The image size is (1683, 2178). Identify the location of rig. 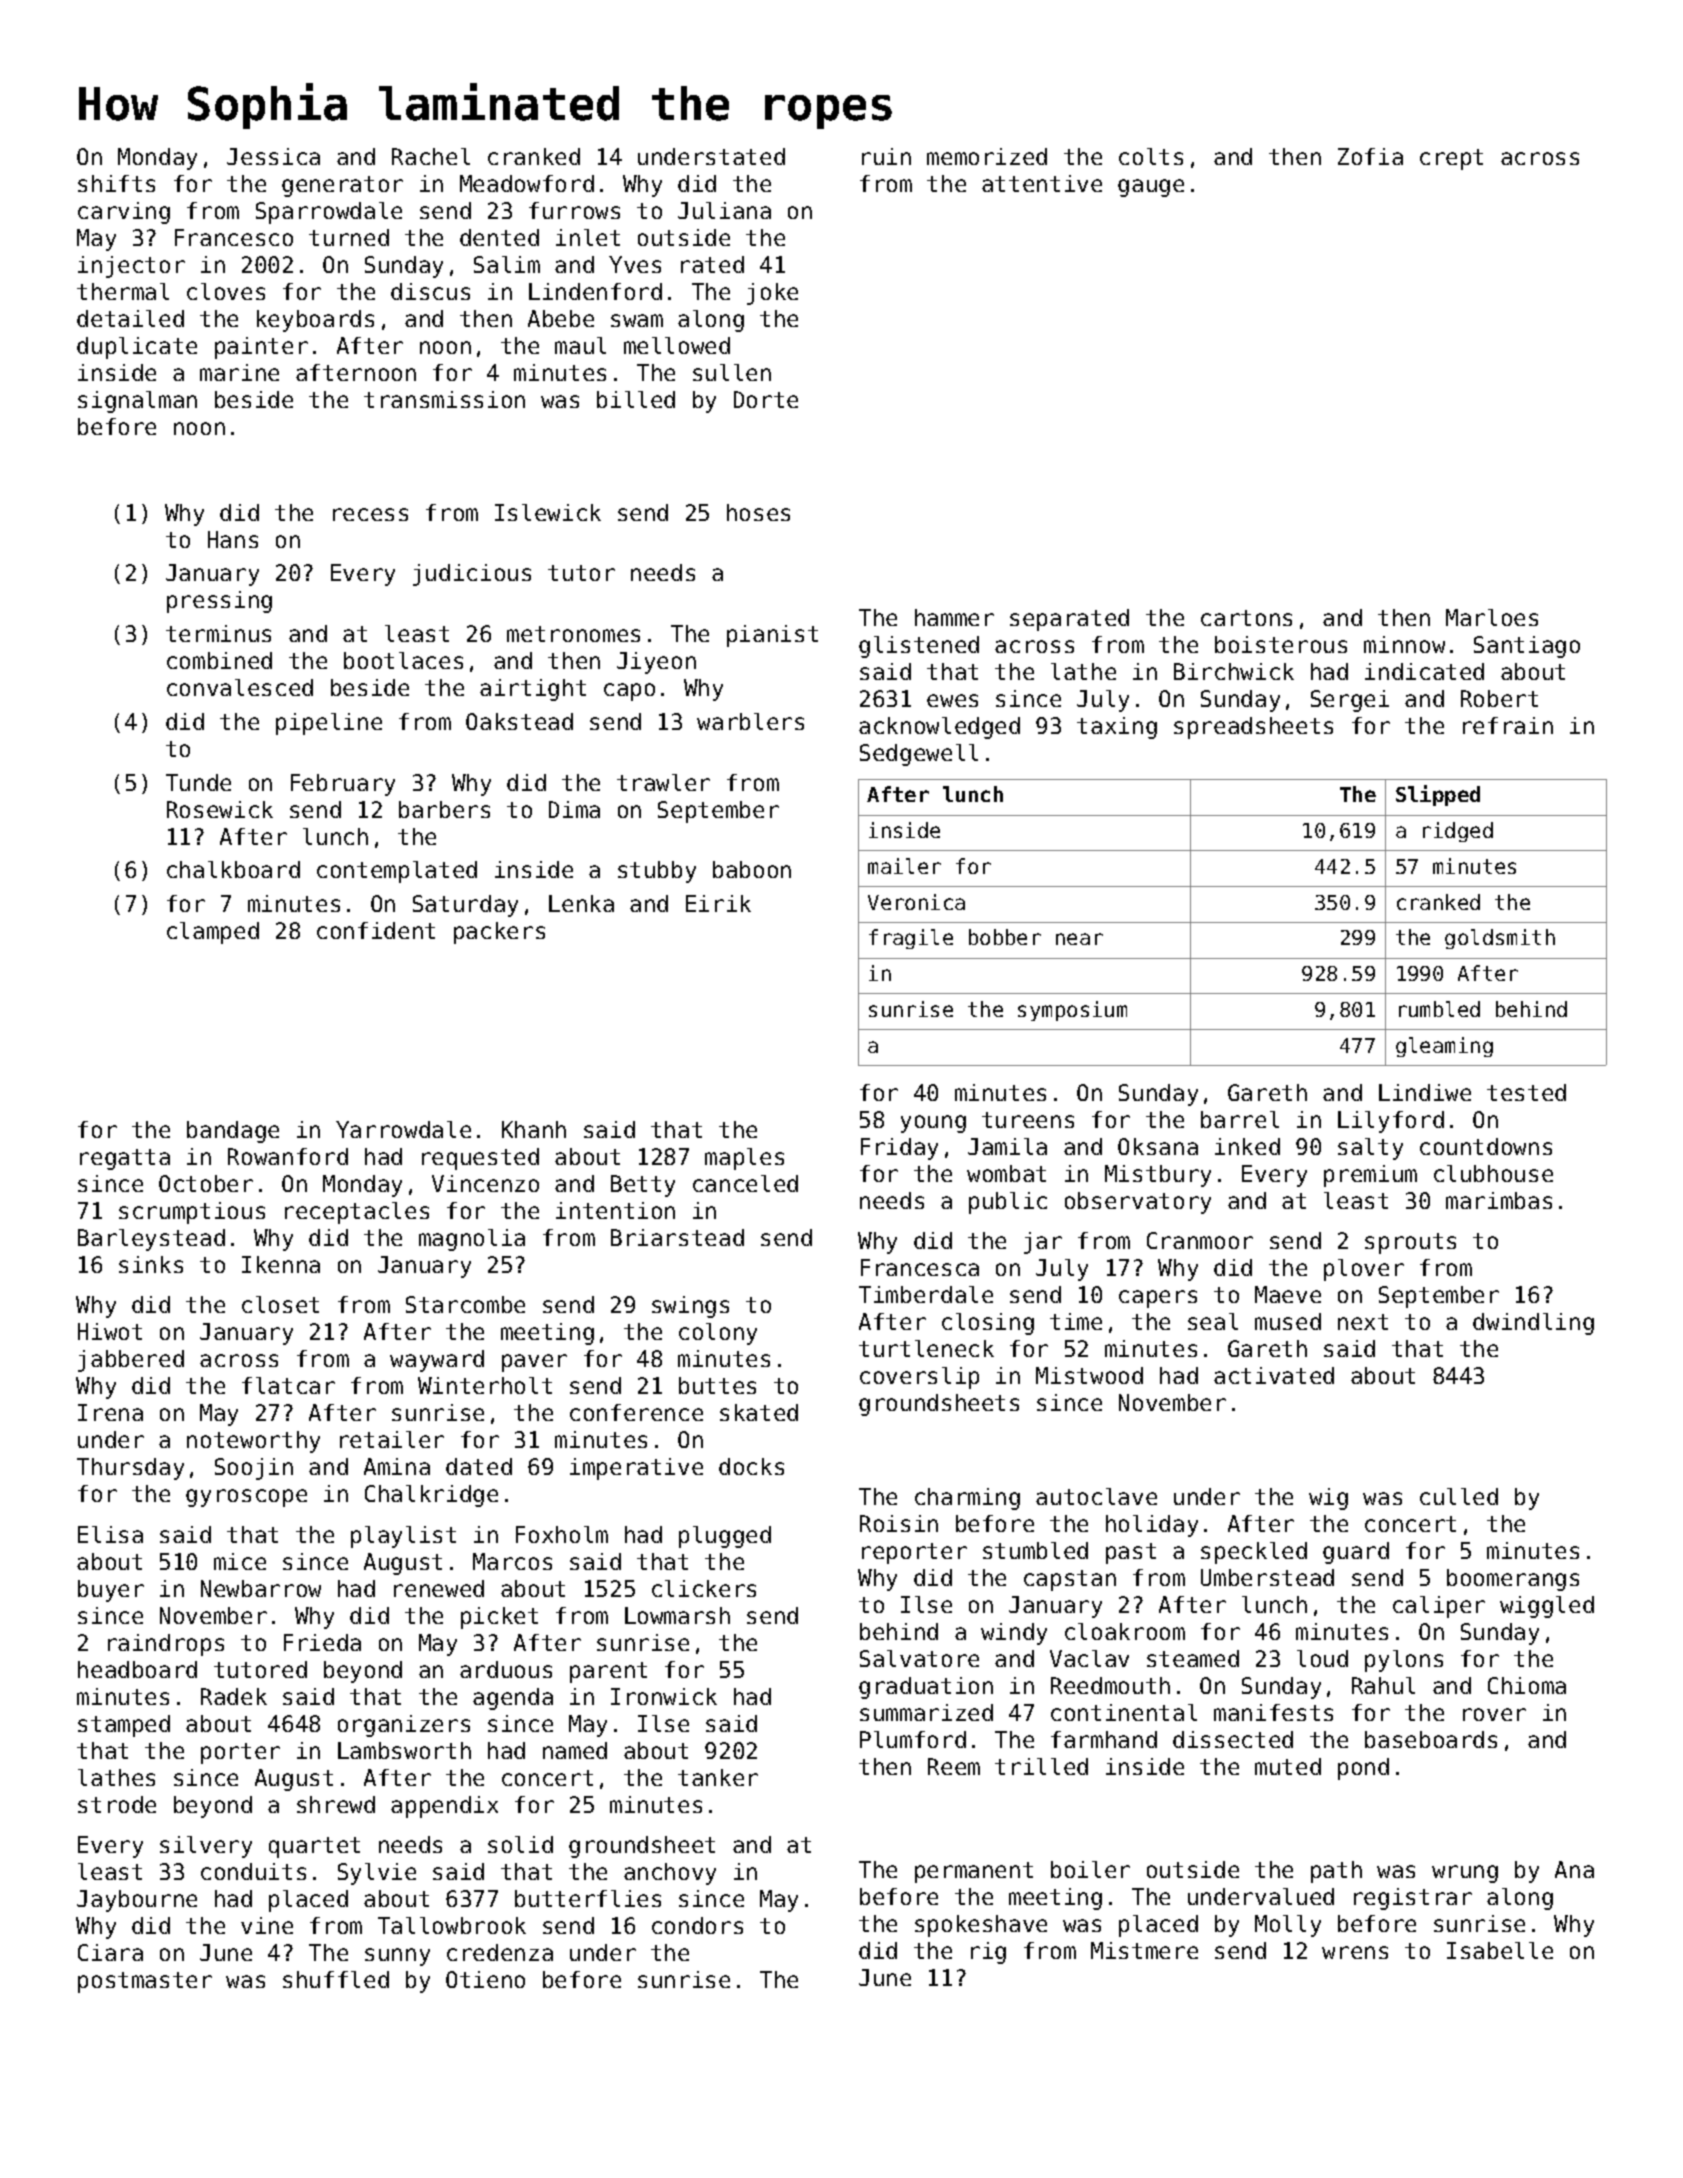
(988, 1953).
